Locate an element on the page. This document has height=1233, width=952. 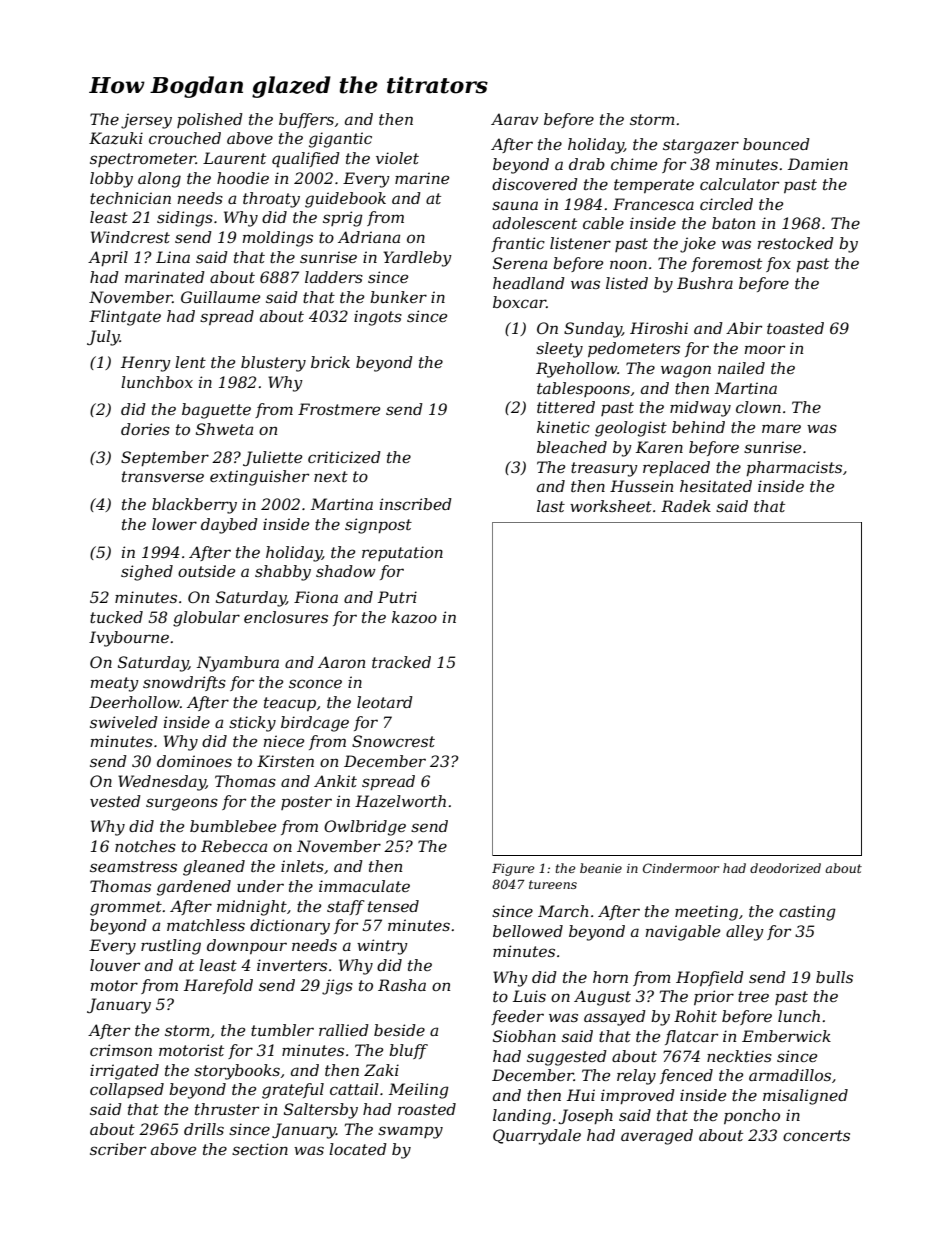
toasted is located at coordinates (795, 328).
